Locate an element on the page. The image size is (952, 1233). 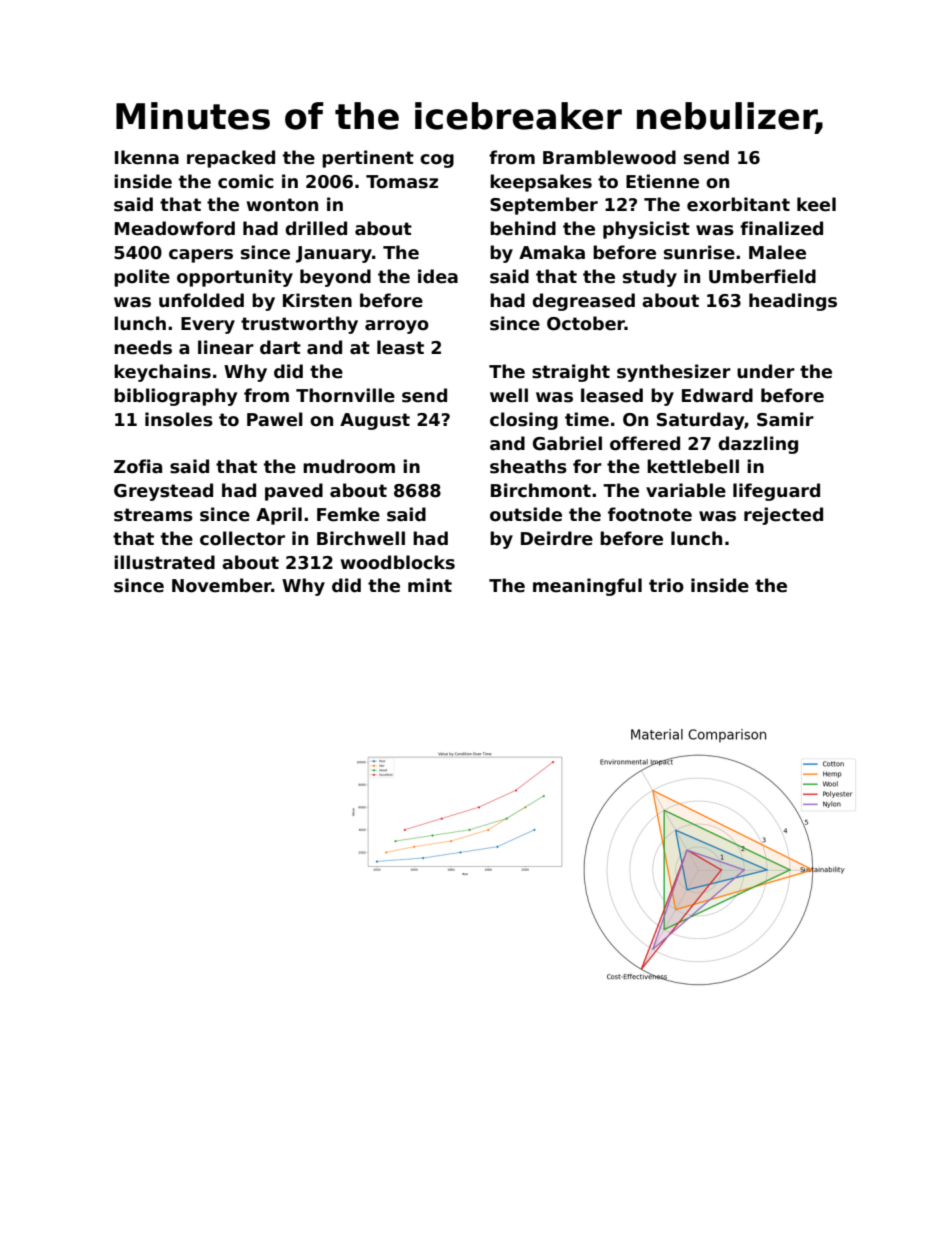
Birchmont is located at coordinates (541, 490).
